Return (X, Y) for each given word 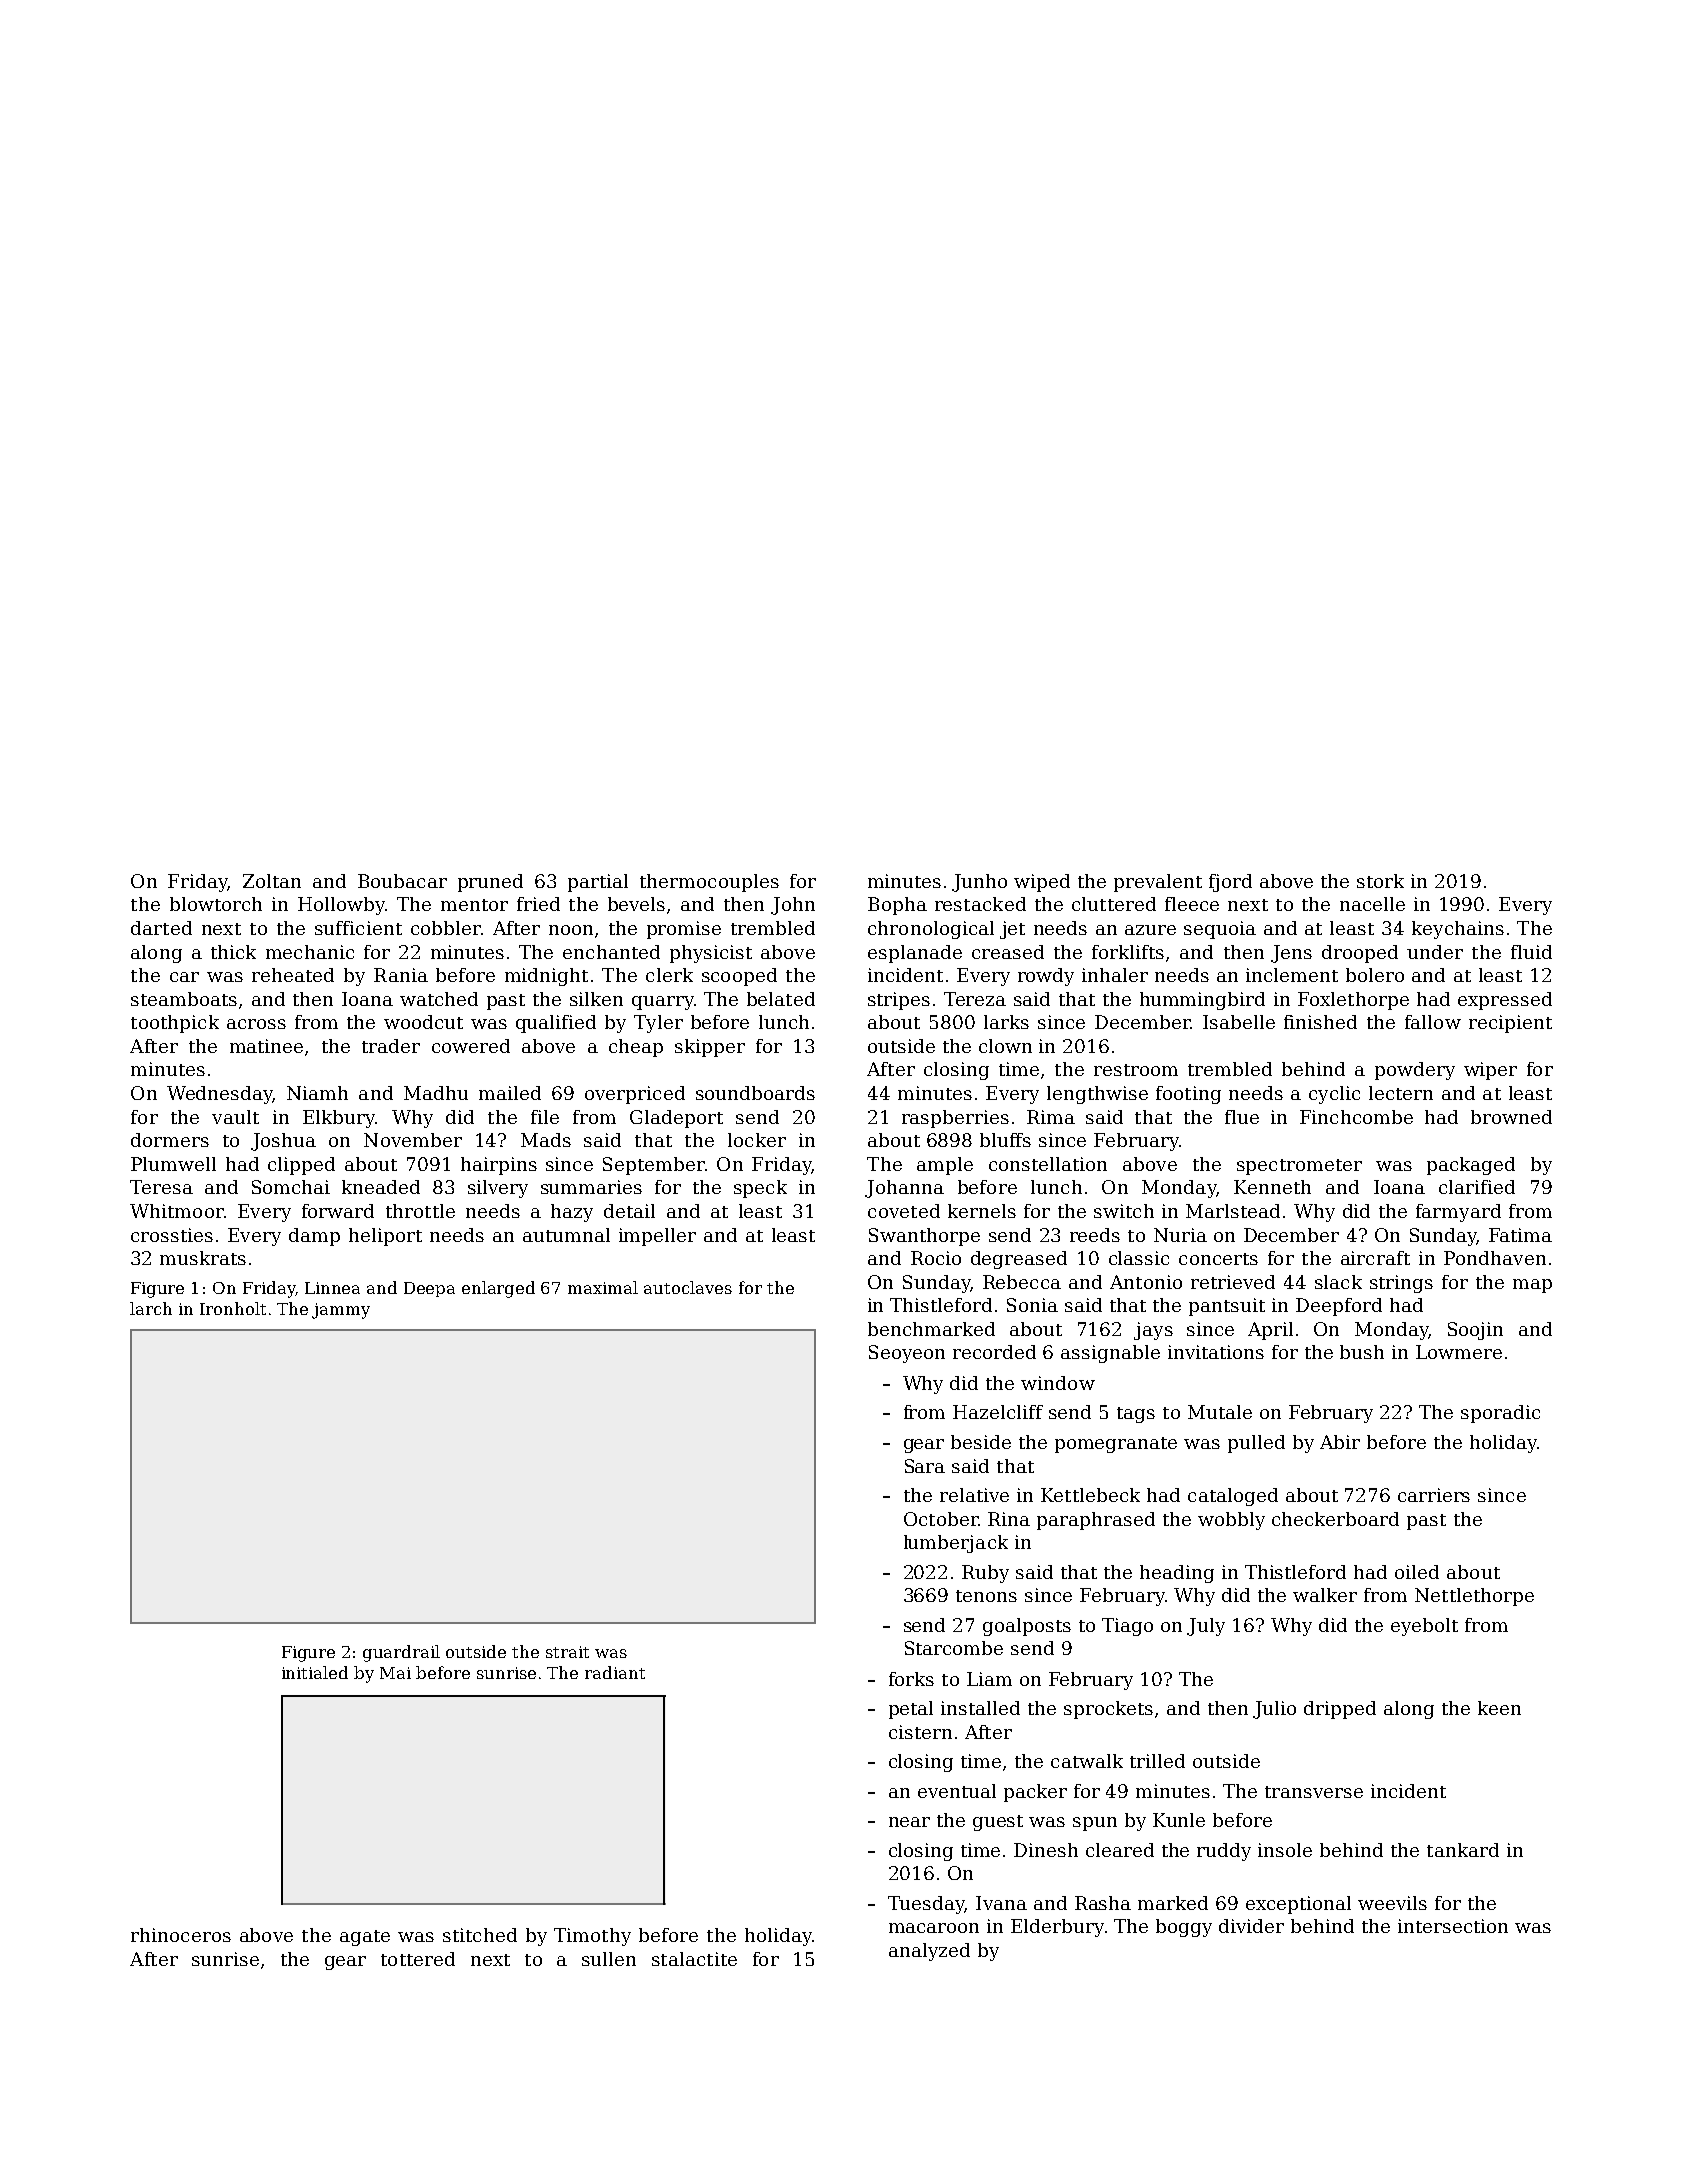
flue (1242, 1117)
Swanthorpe (924, 1237)
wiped (1042, 883)
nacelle (1372, 904)
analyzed (929, 1952)
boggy (1184, 1928)
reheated (293, 975)
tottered (418, 1959)
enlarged (498, 1289)
